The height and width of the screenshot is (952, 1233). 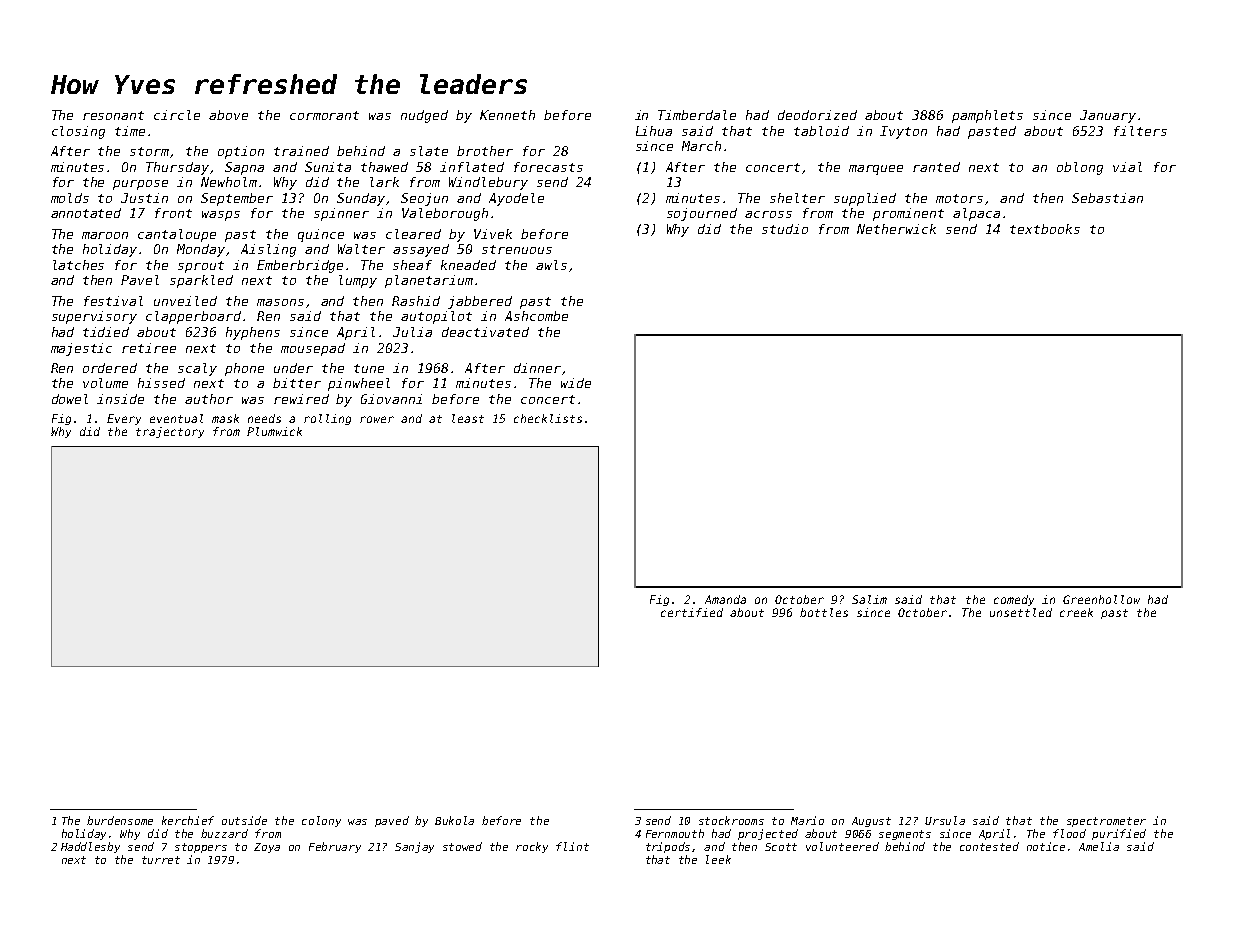 What do you see at coordinates (697, 115) in the screenshot?
I see `Timberdale` at bounding box center [697, 115].
